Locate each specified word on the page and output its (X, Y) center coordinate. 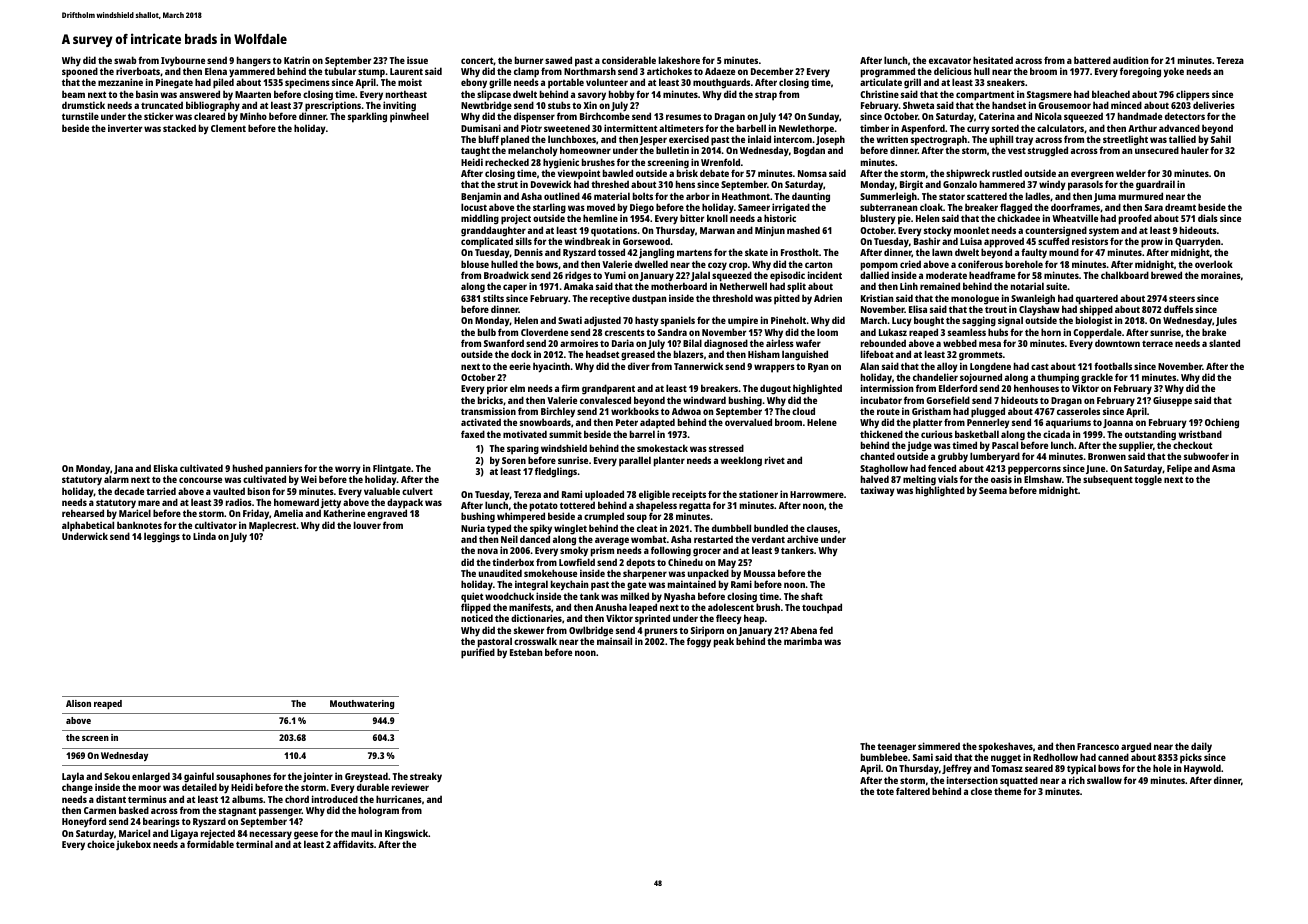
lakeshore (679, 60)
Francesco (1098, 746)
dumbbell (731, 528)
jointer (318, 777)
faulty (1034, 253)
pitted (787, 299)
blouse (475, 264)
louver (367, 525)
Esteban (526, 652)
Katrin (297, 60)
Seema (993, 490)
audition (1130, 60)
